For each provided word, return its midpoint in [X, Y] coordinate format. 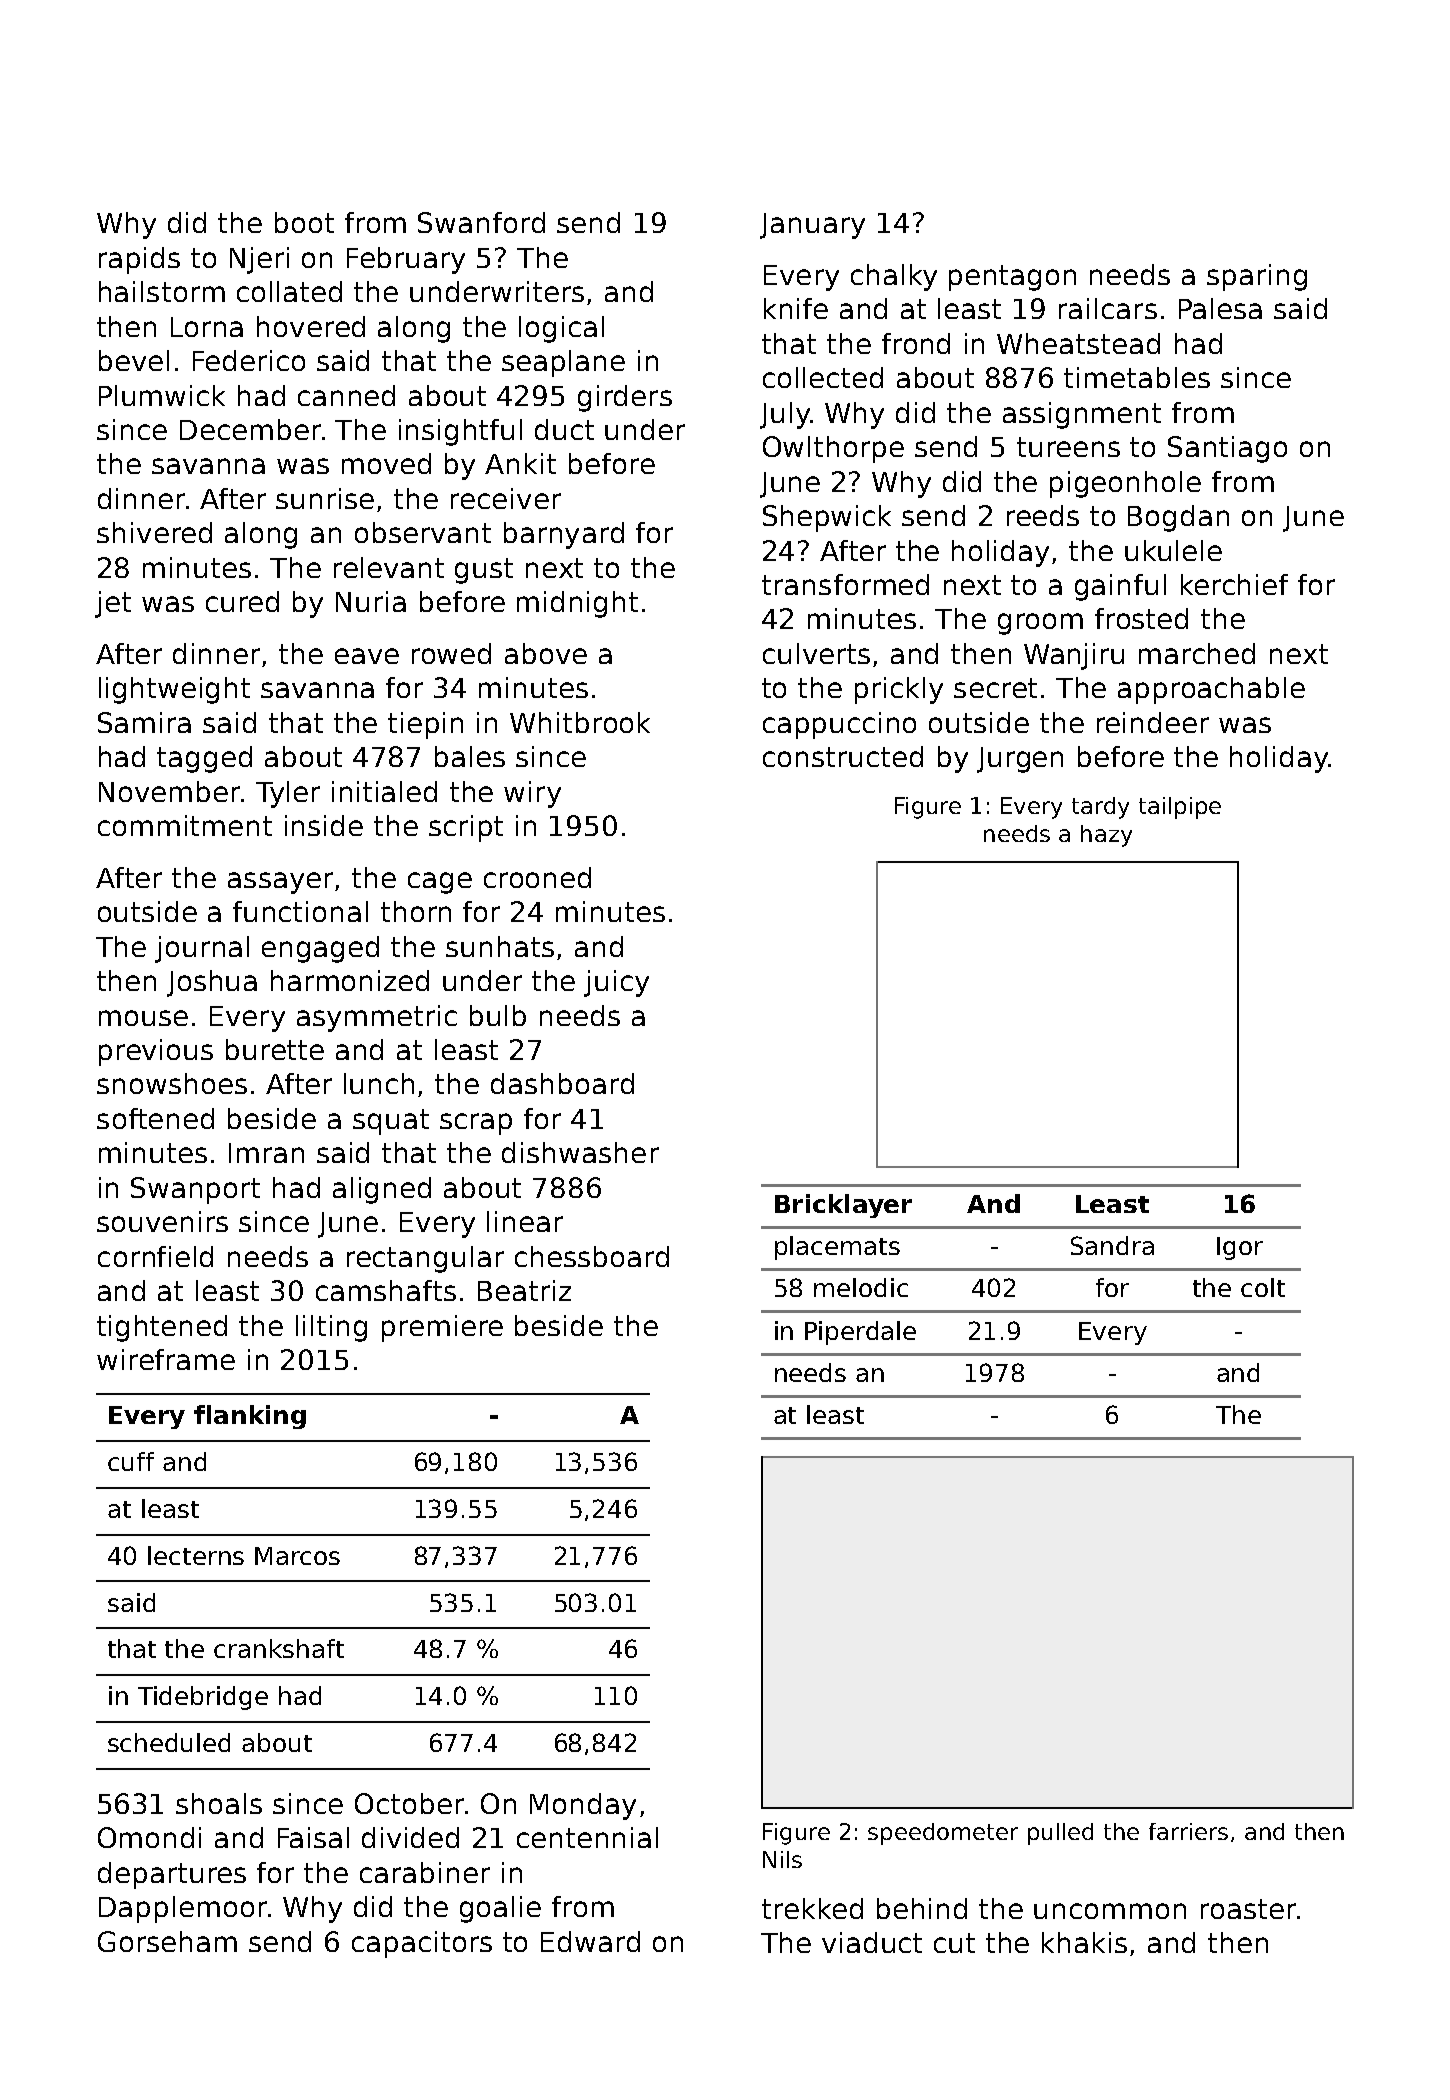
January [812, 226]
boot [304, 222]
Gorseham [167, 1941]
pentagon [1012, 278]
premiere [442, 1328]
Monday [583, 1806]
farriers [1188, 1831]
